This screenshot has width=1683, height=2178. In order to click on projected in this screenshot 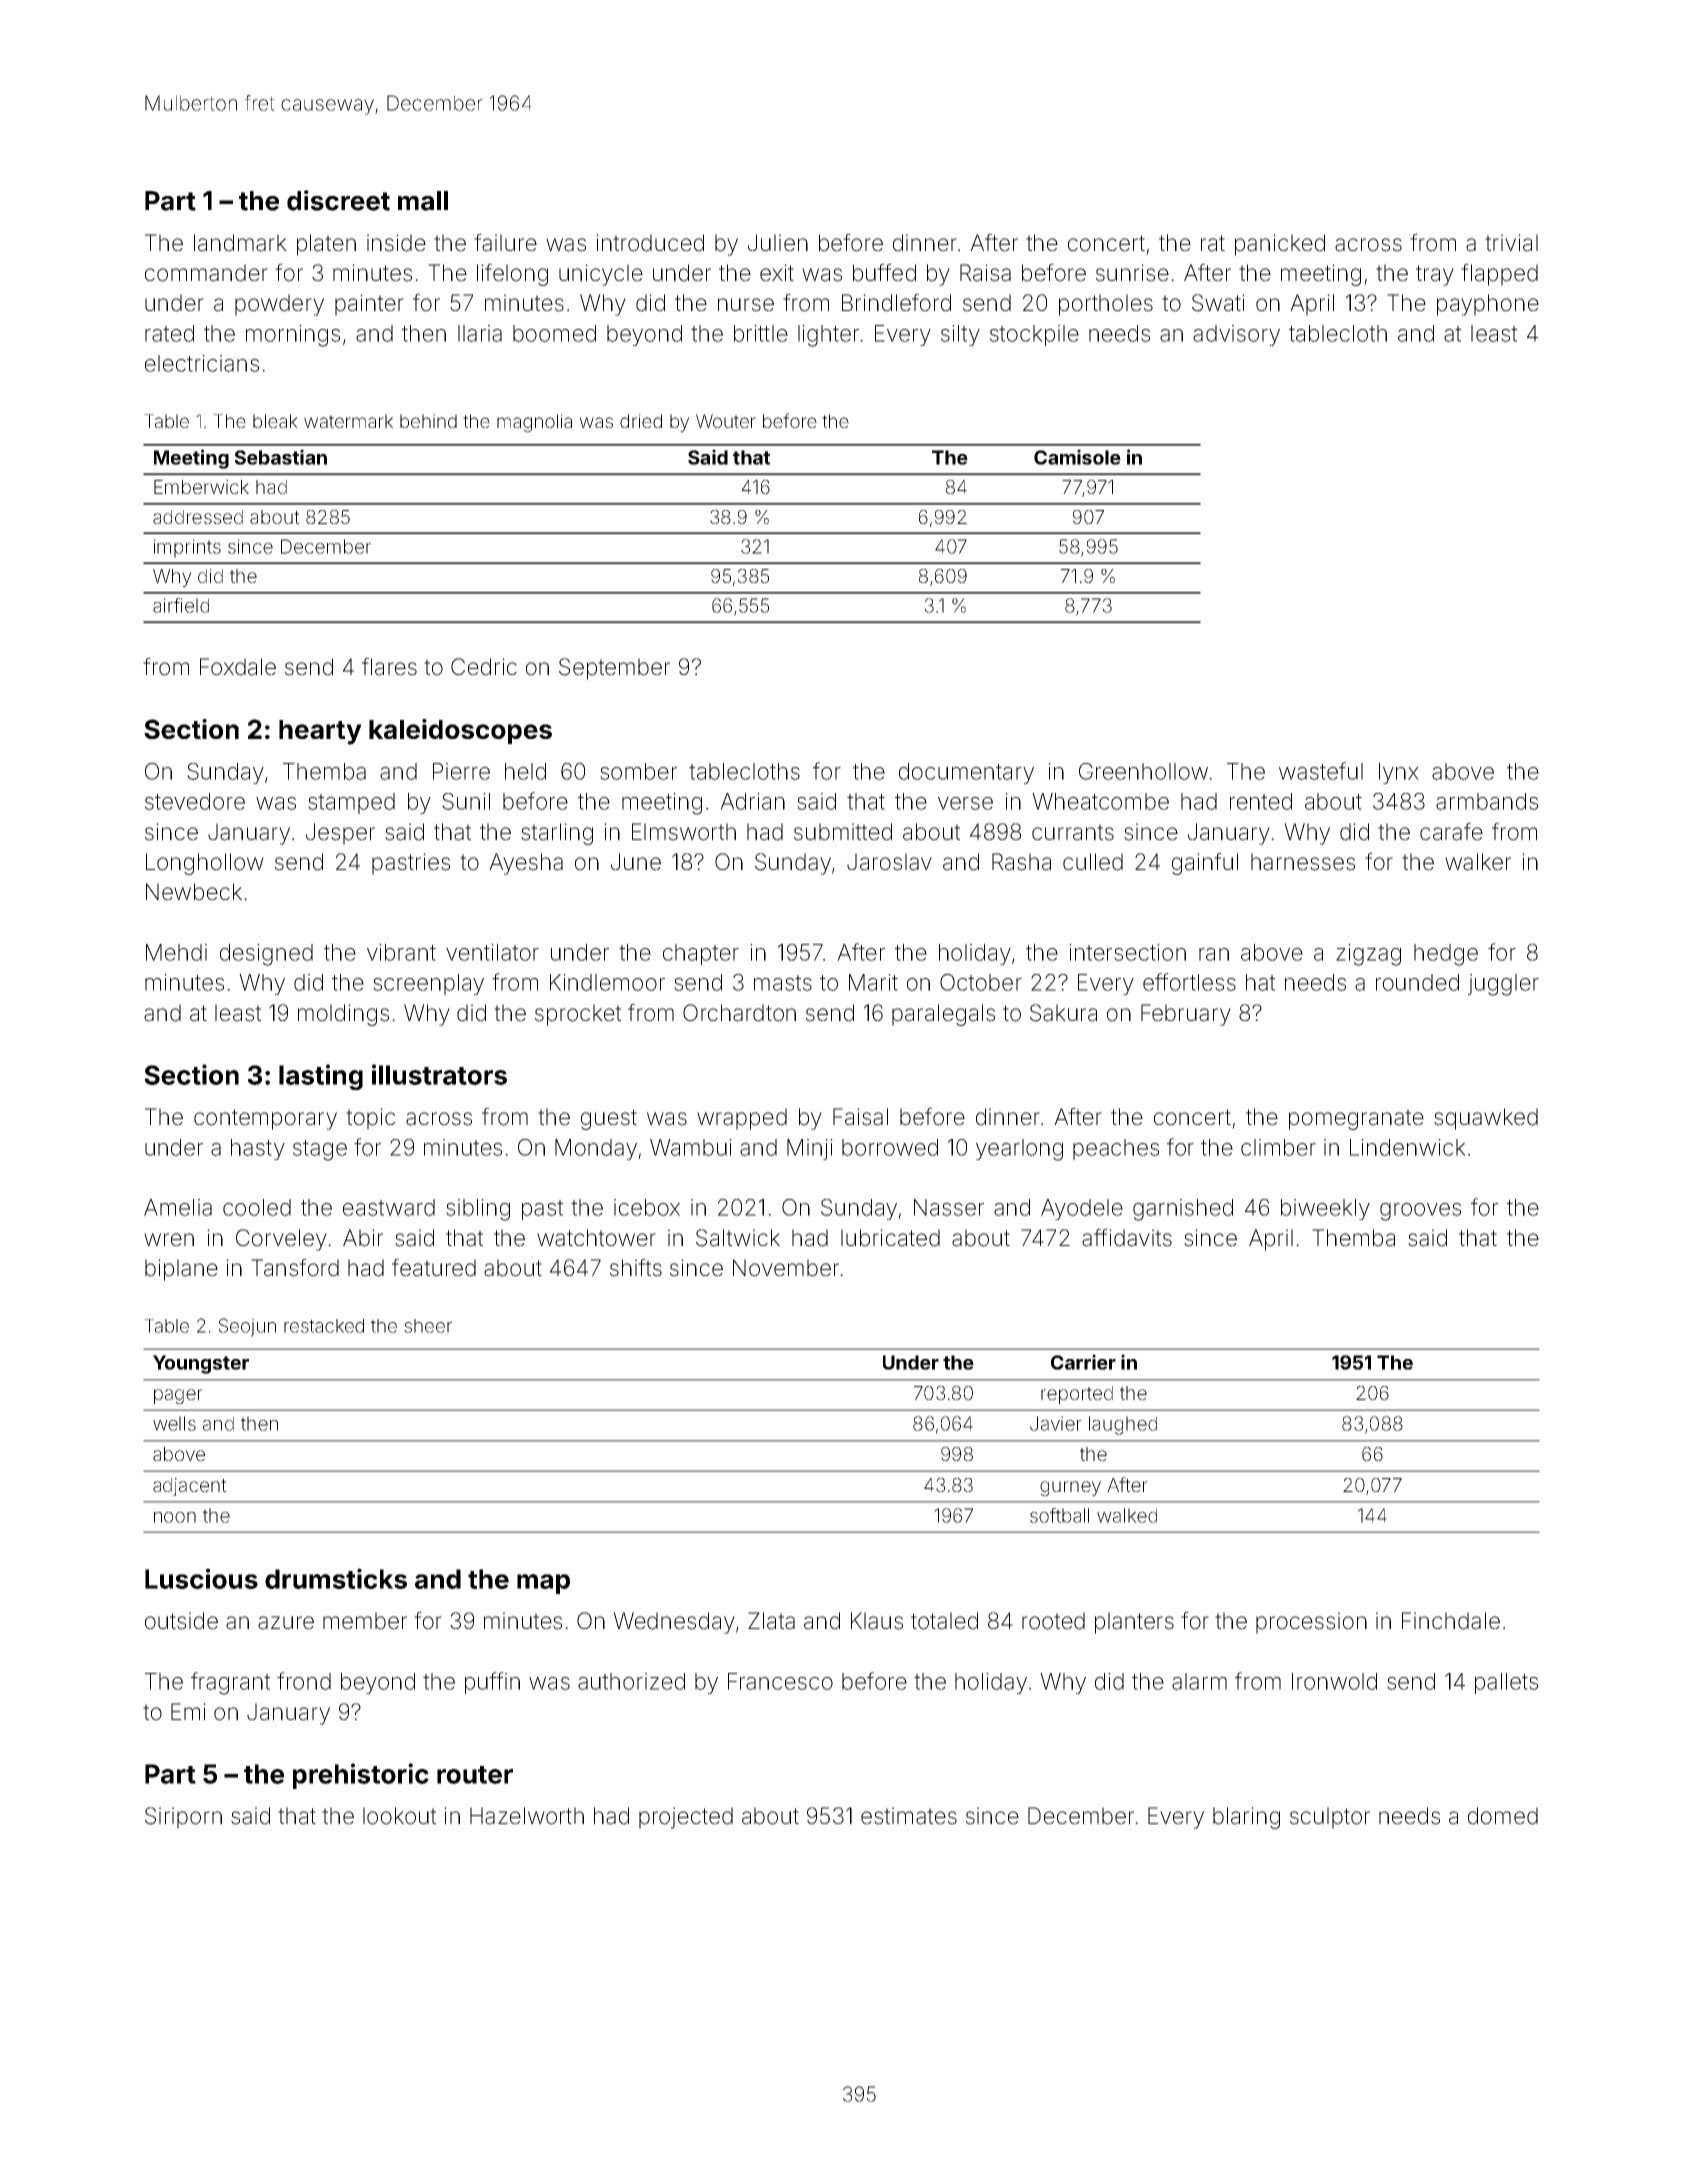, I will do `click(686, 1818)`.
